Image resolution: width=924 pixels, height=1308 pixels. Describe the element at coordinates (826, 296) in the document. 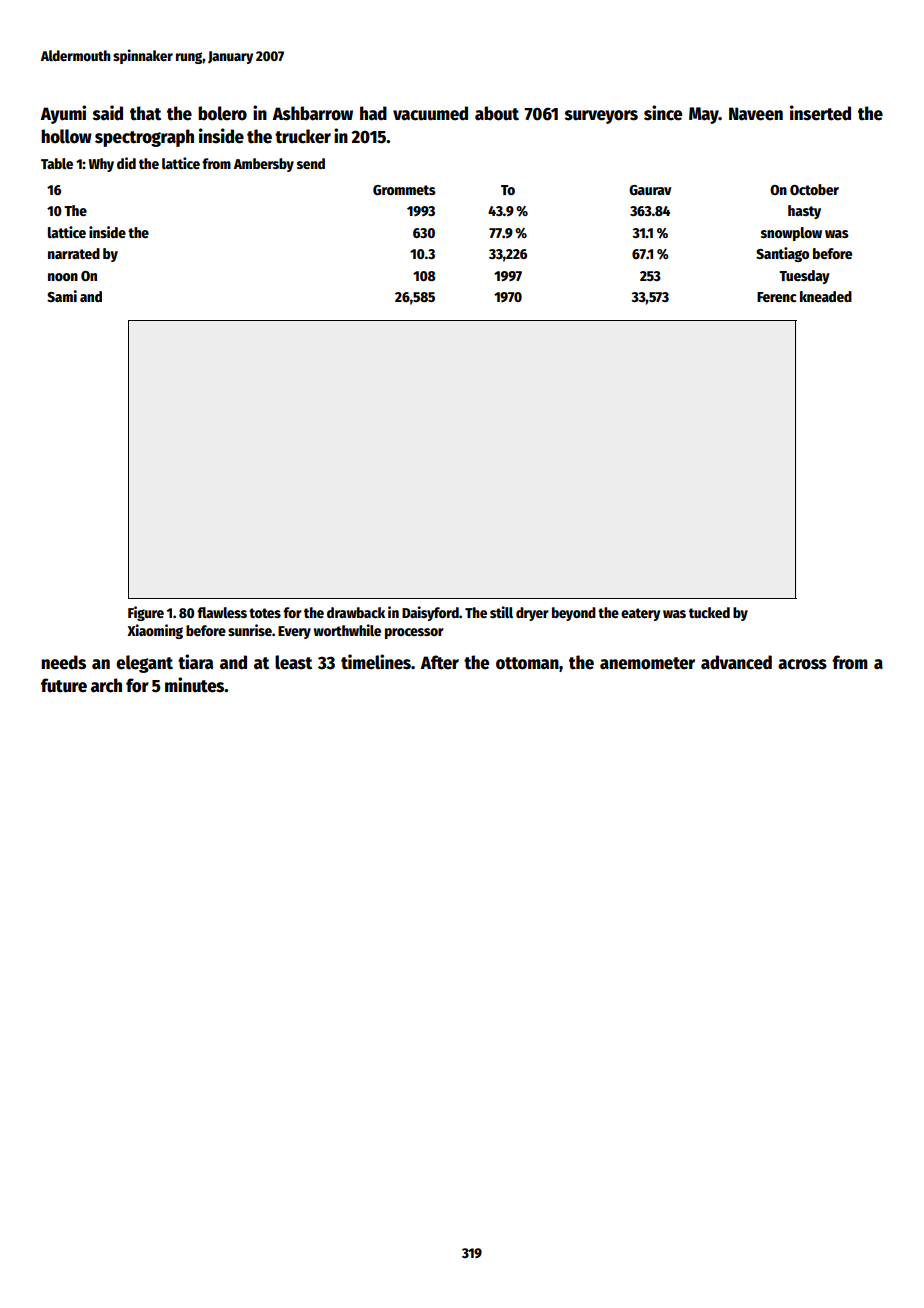

I see `kneaded` at that location.
